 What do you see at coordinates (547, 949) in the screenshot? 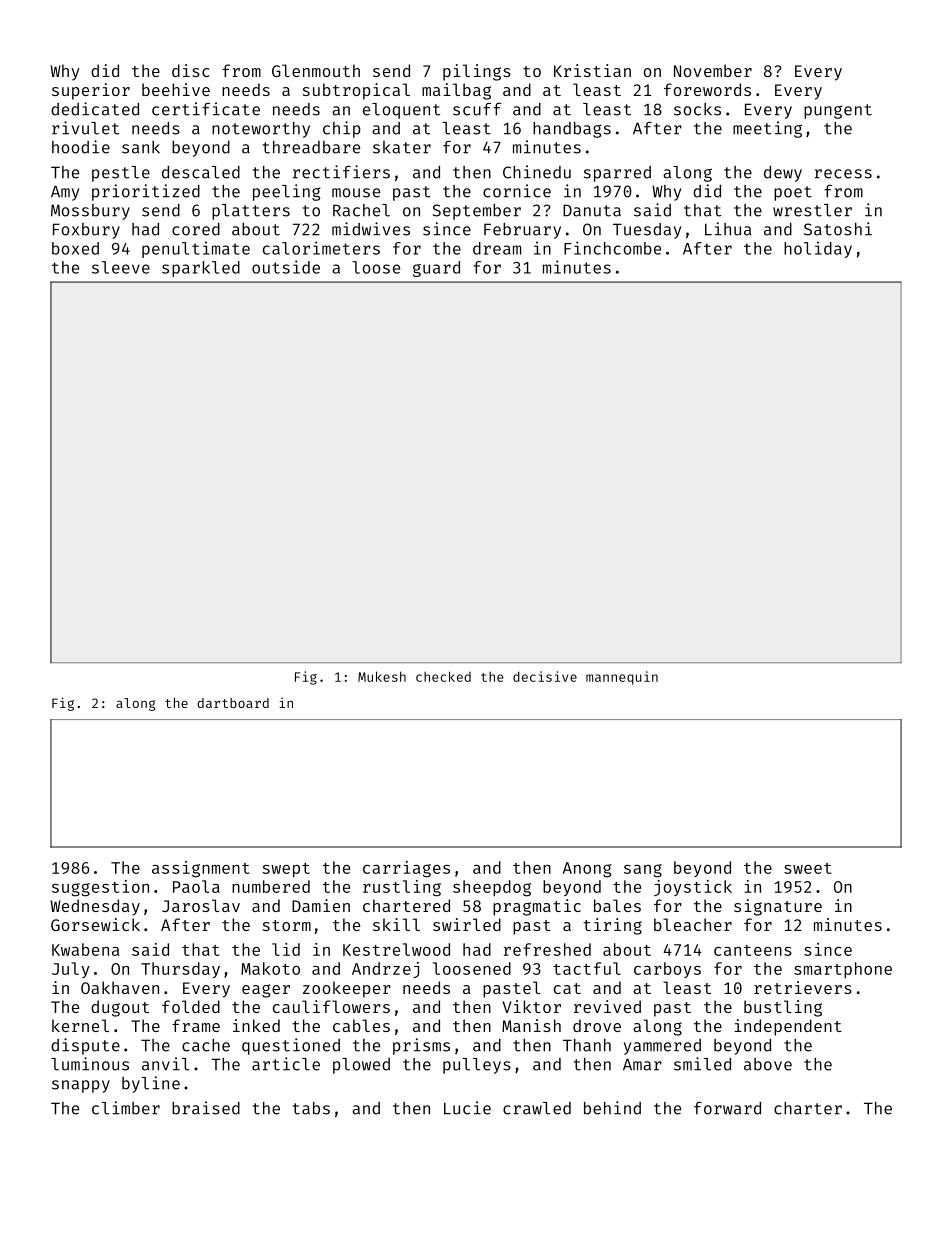
I see `refreshed` at bounding box center [547, 949].
